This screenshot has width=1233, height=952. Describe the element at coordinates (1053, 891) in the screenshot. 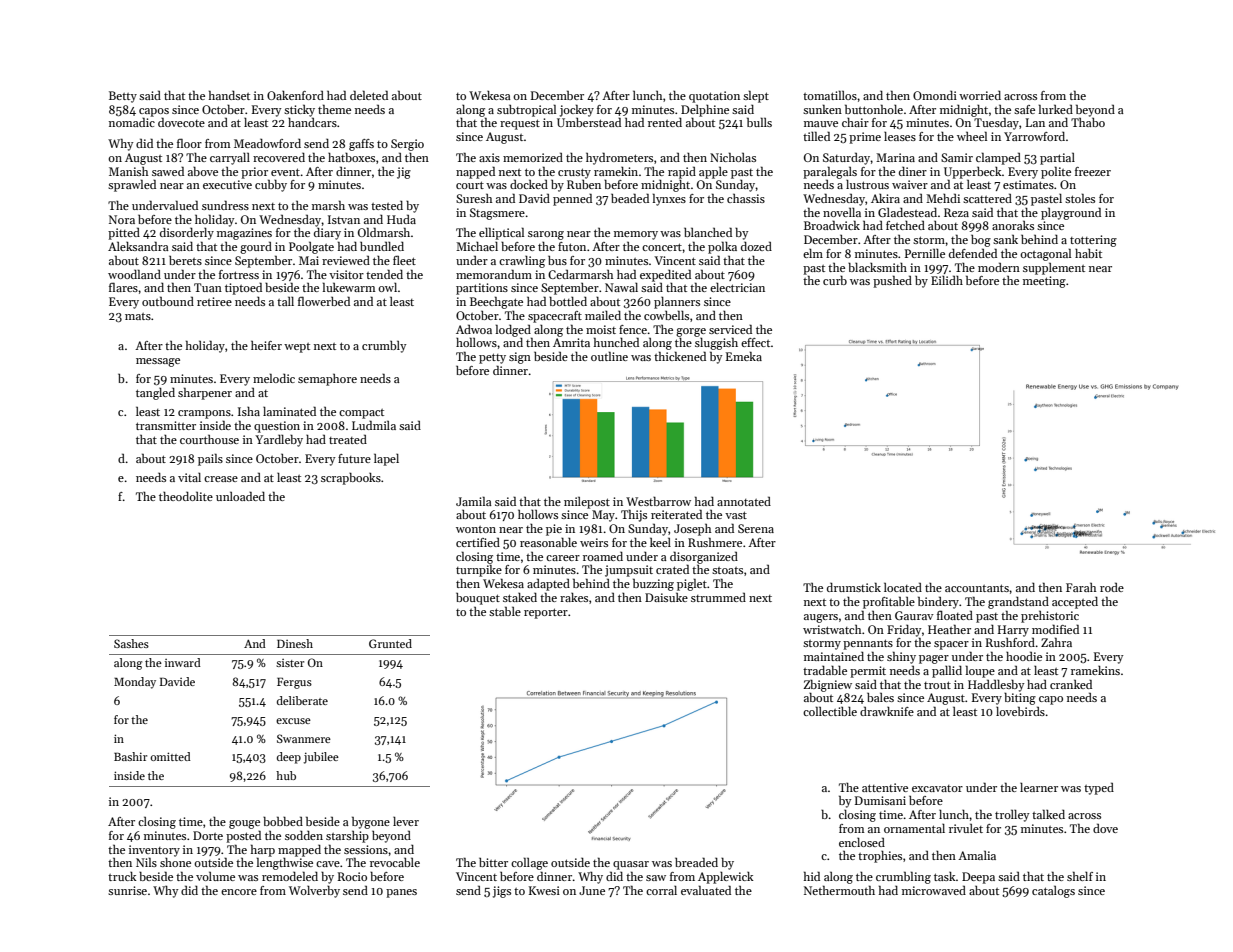

I see `catalogs` at that location.
